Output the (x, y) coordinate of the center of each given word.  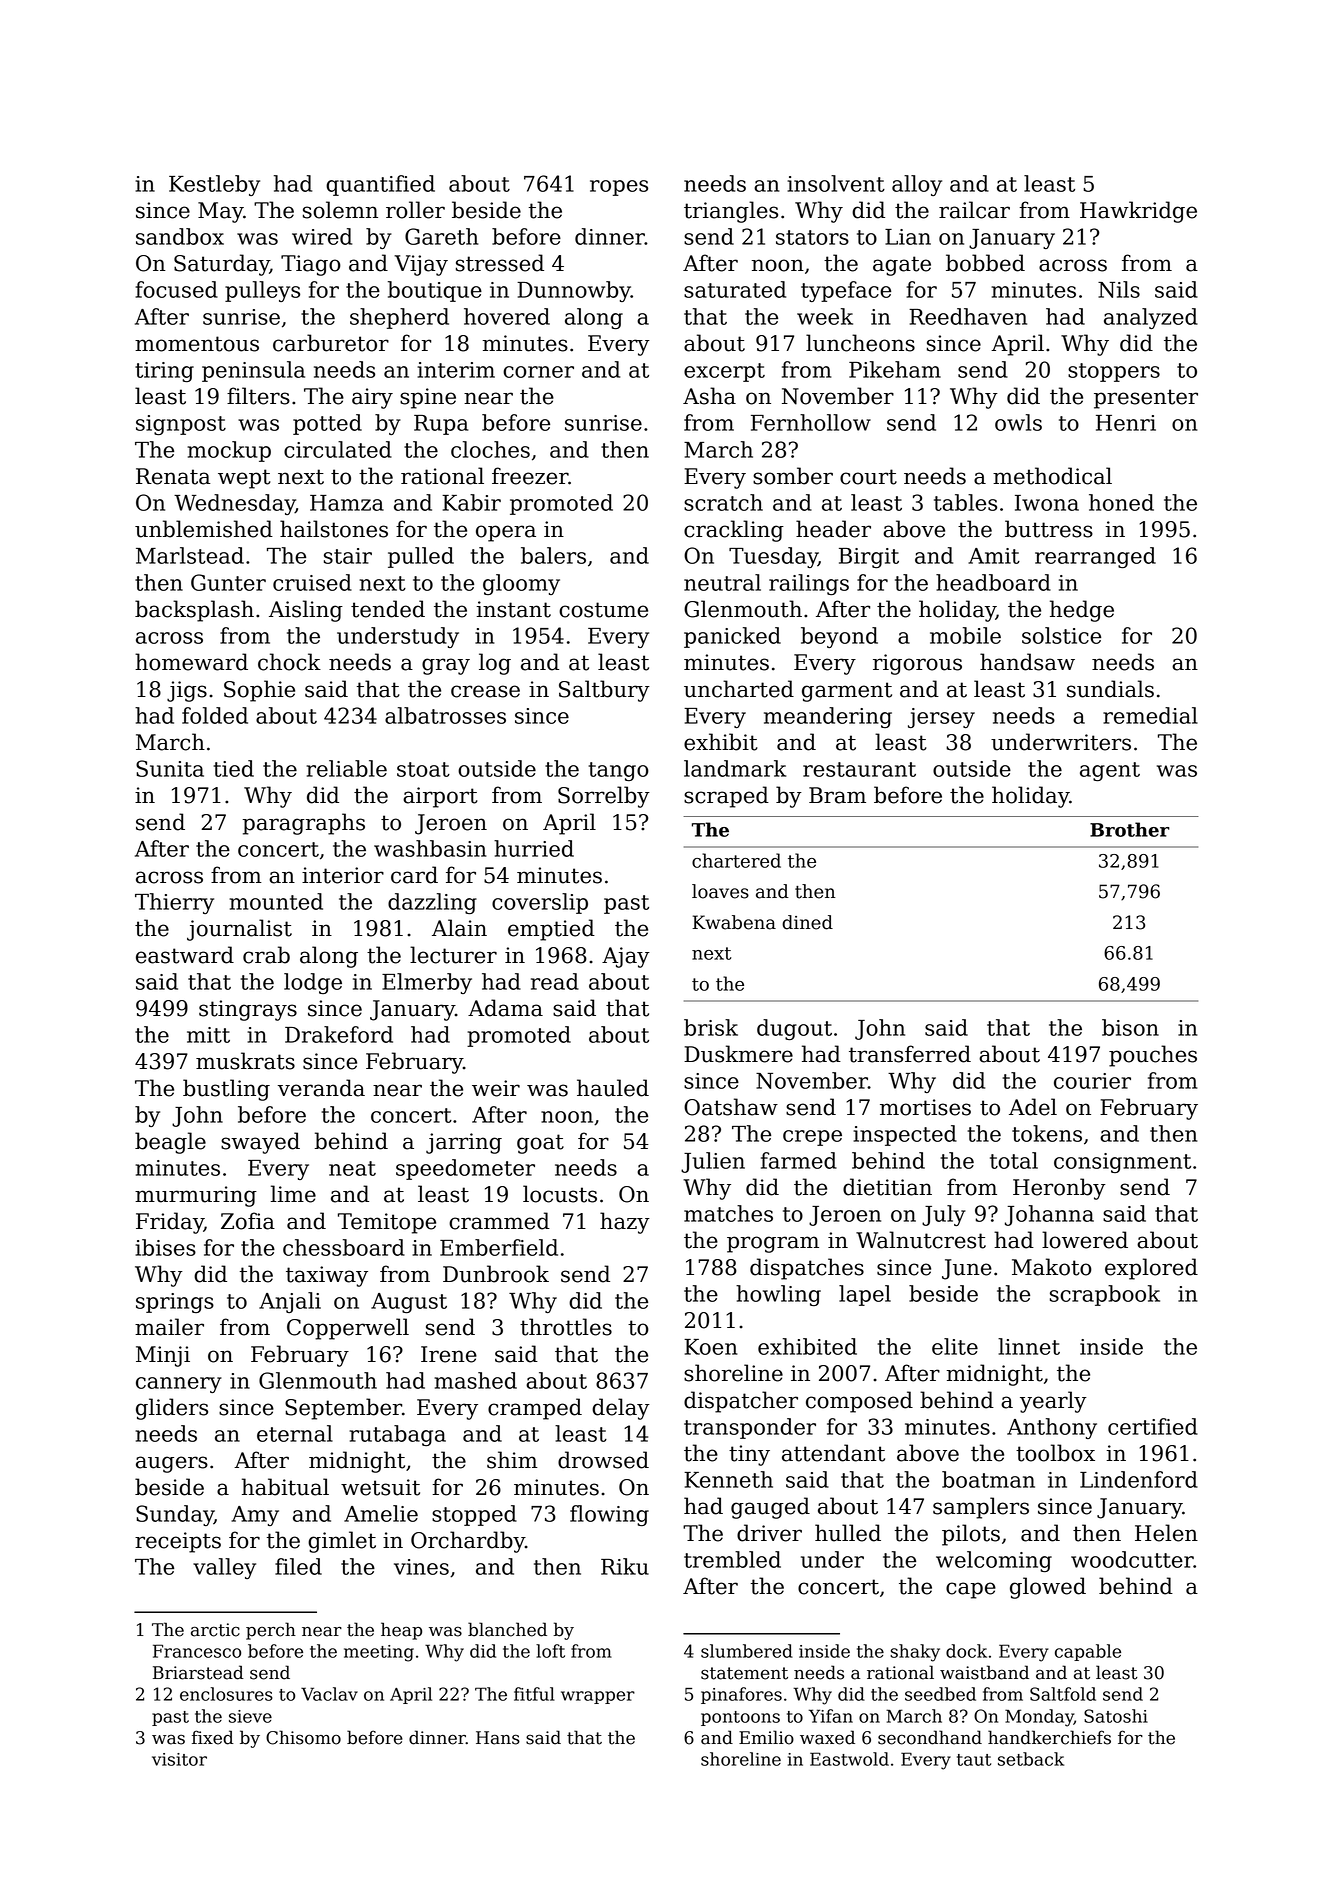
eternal (295, 1433)
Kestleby (214, 185)
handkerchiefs (1049, 1737)
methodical (1052, 476)
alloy (917, 185)
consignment (1122, 1163)
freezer (530, 476)
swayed (260, 1143)
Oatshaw (731, 1107)
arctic (215, 1630)
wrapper (598, 1697)
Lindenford (1139, 1479)
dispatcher (741, 1402)
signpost (181, 425)
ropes (619, 188)
